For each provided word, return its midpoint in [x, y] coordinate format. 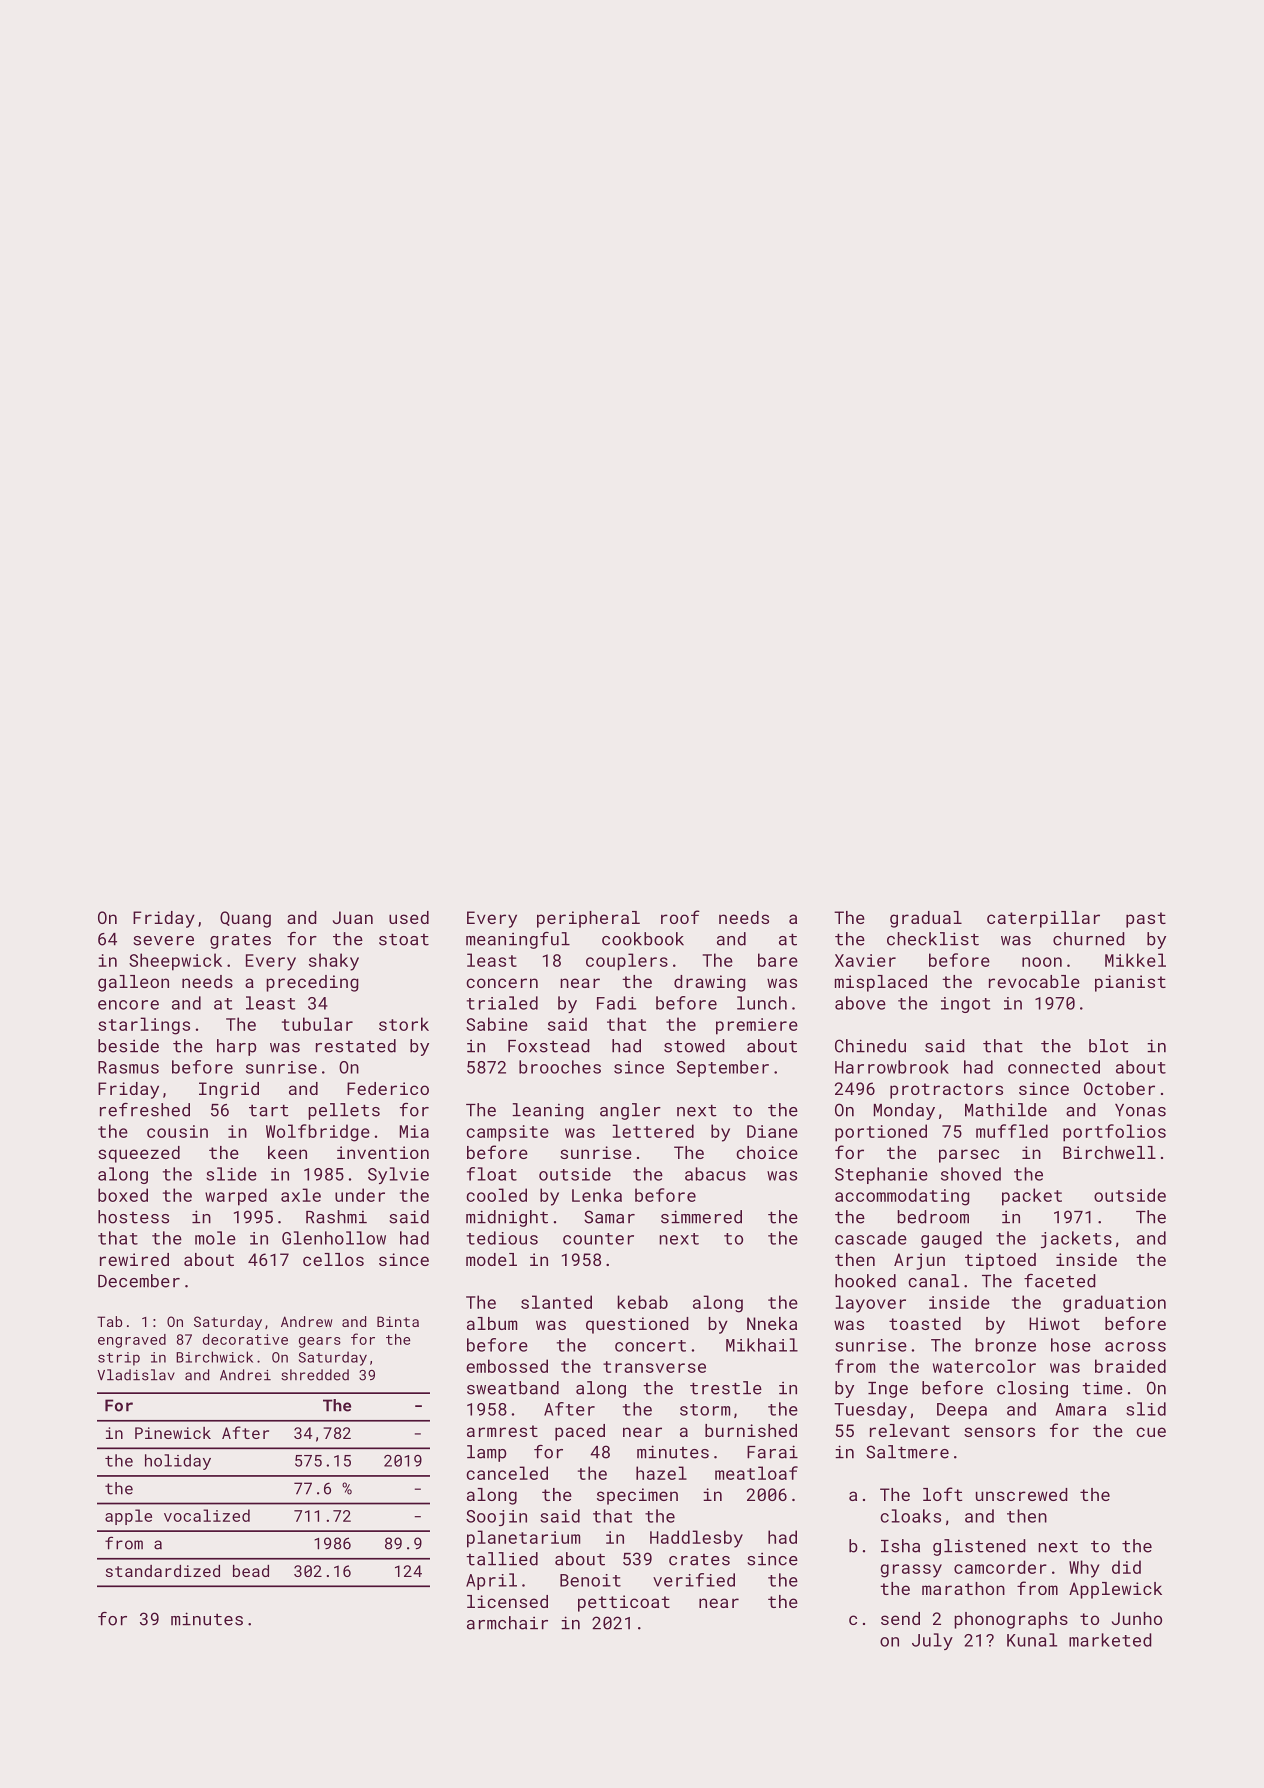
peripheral [588, 919]
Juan [353, 917]
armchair [507, 1623]
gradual [926, 919]
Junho [1137, 1618]
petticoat [624, 1603]
